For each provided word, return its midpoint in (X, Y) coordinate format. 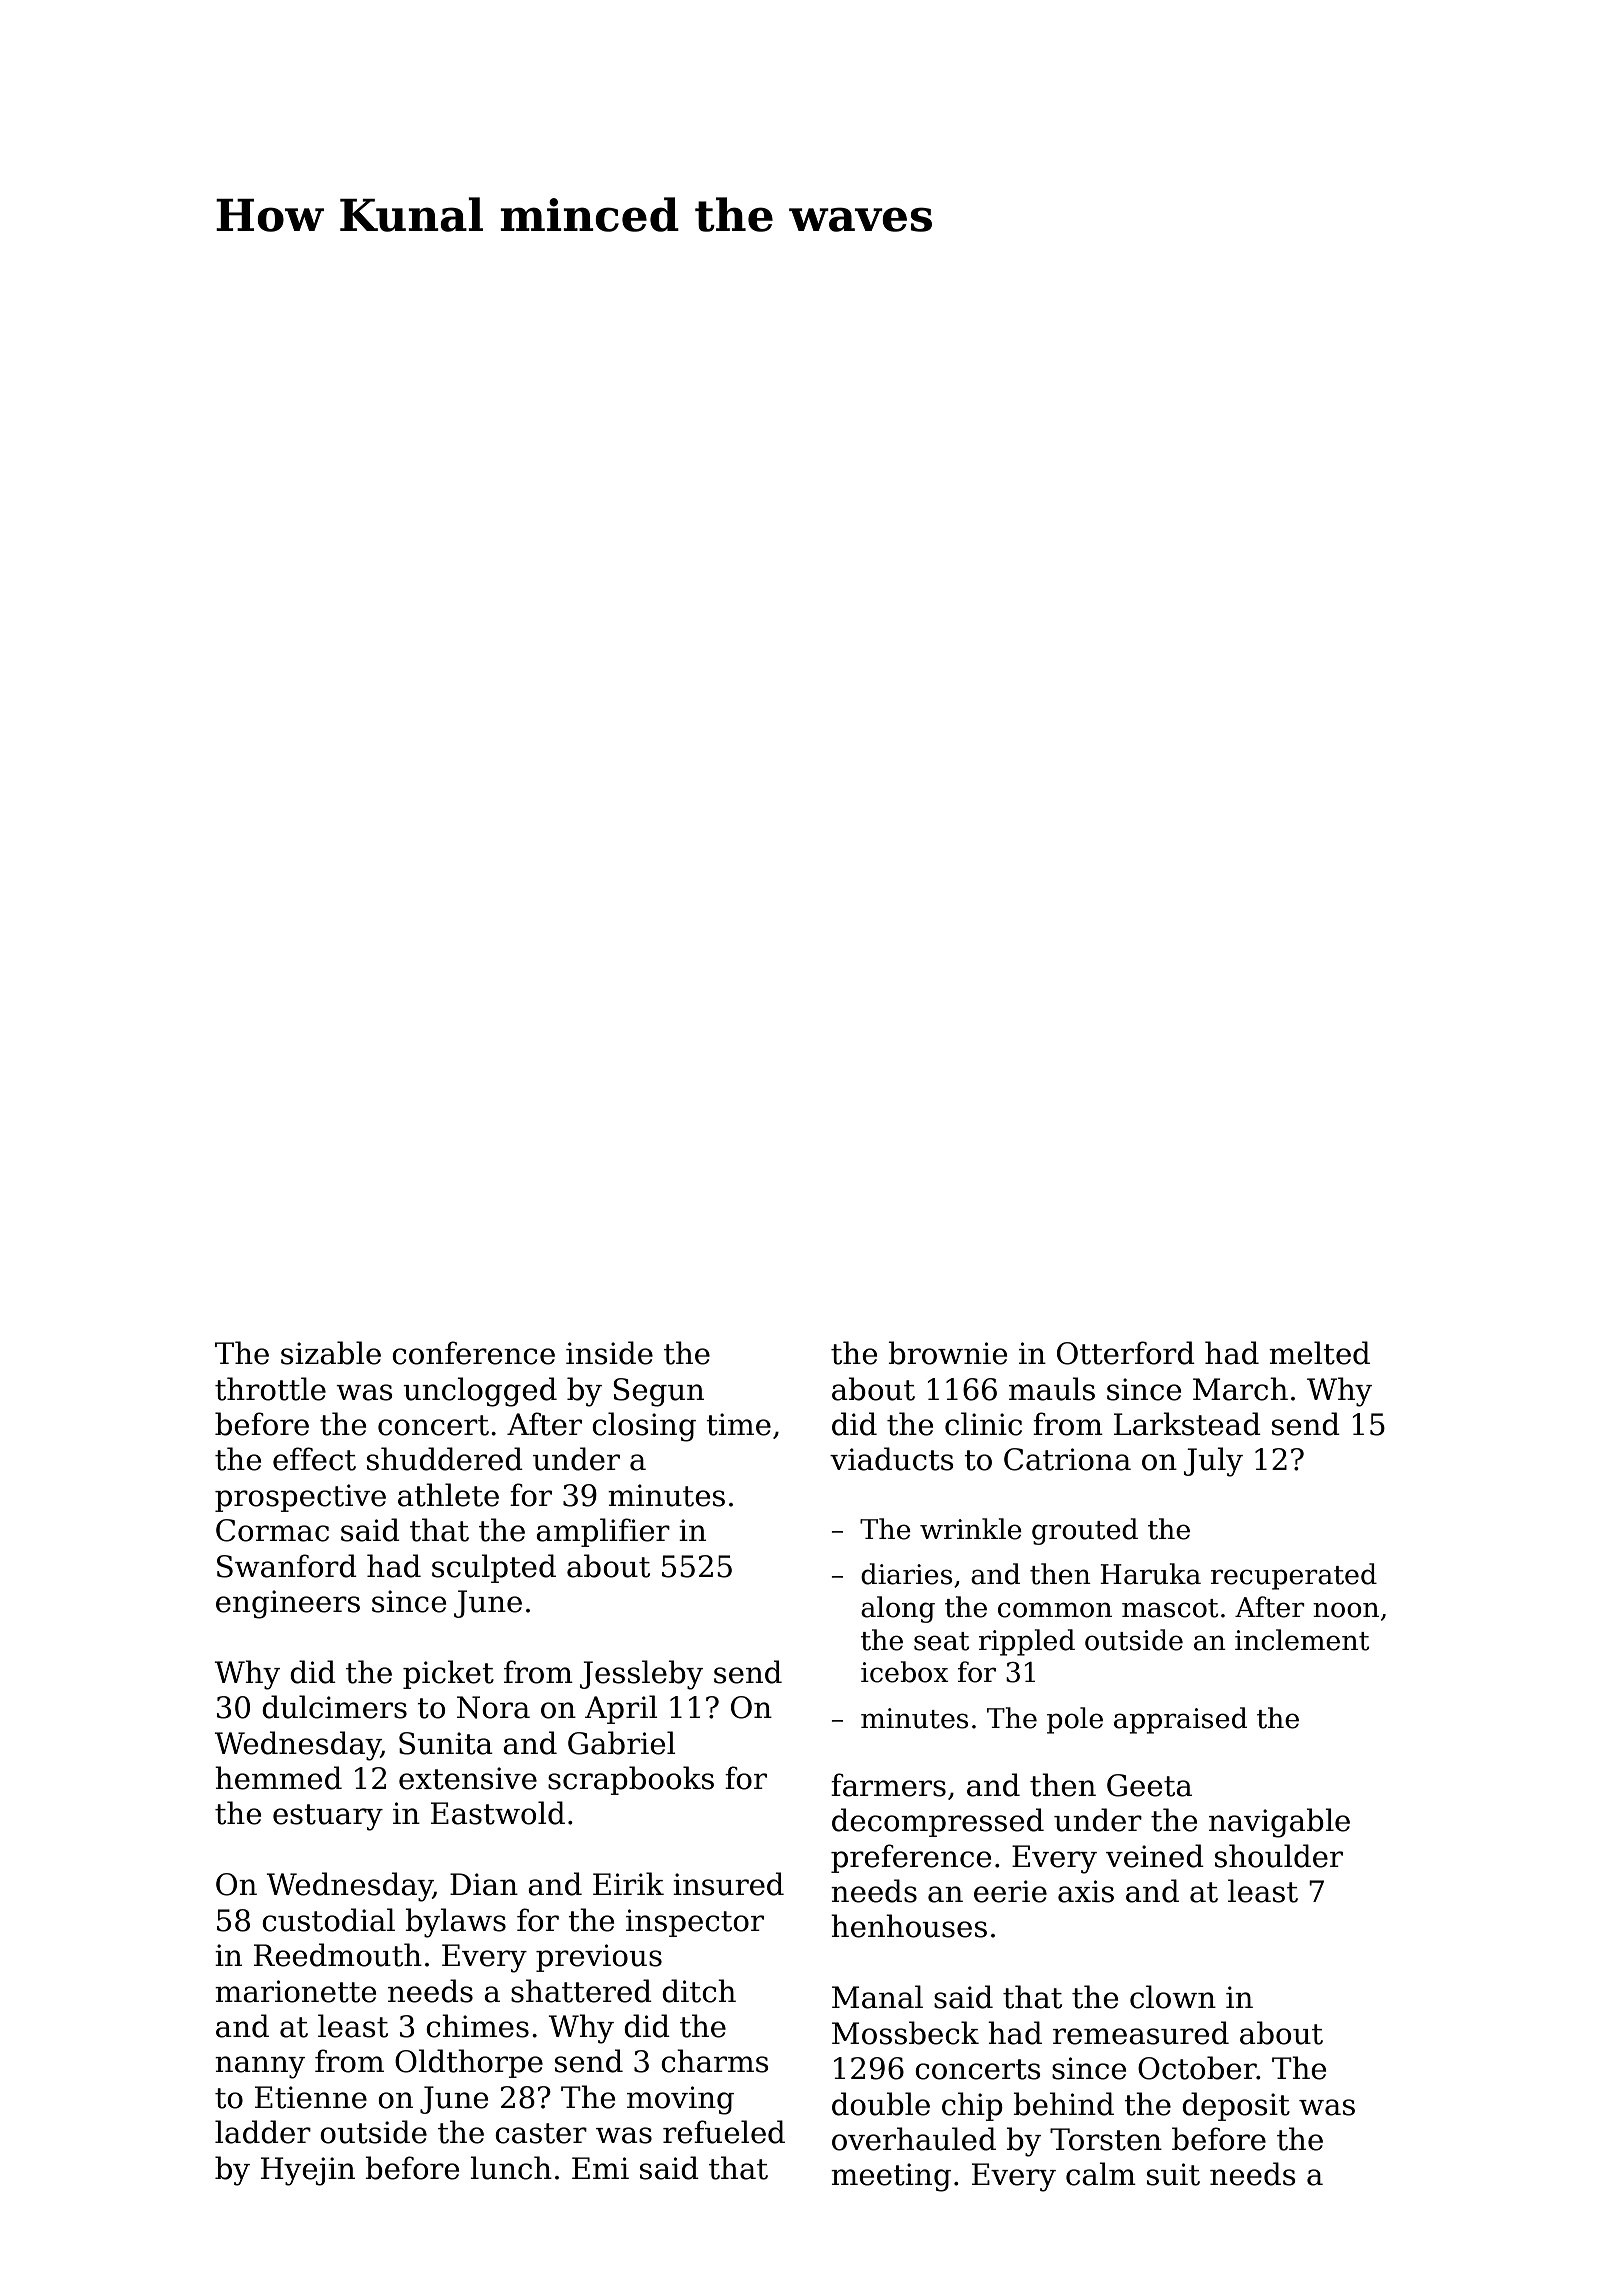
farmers (888, 1785)
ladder (263, 2132)
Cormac (272, 1530)
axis (1086, 1891)
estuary (328, 1817)
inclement (1302, 1640)
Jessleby (641, 1675)
